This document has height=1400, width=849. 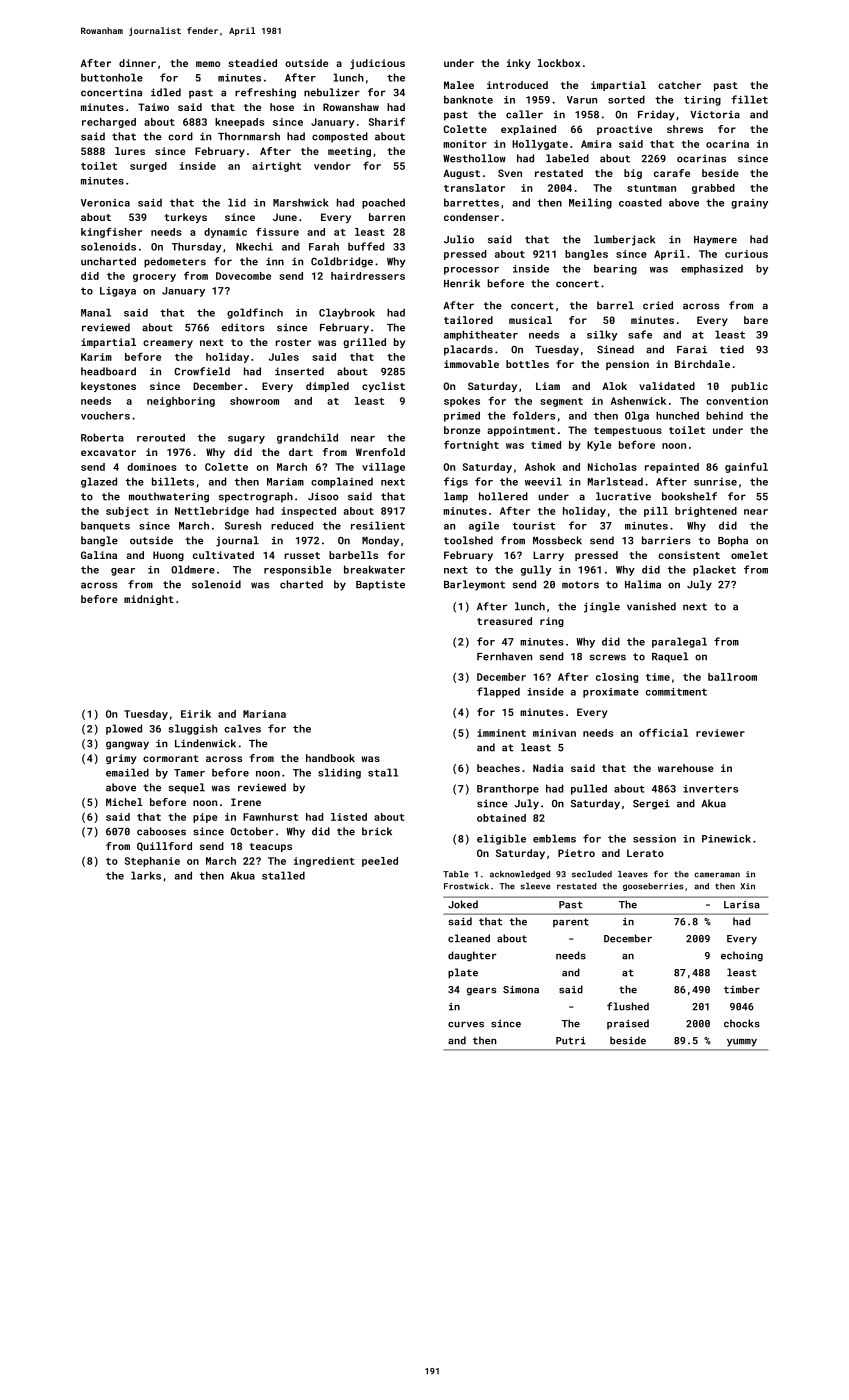 I want to click on Alok, so click(x=614, y=386).
